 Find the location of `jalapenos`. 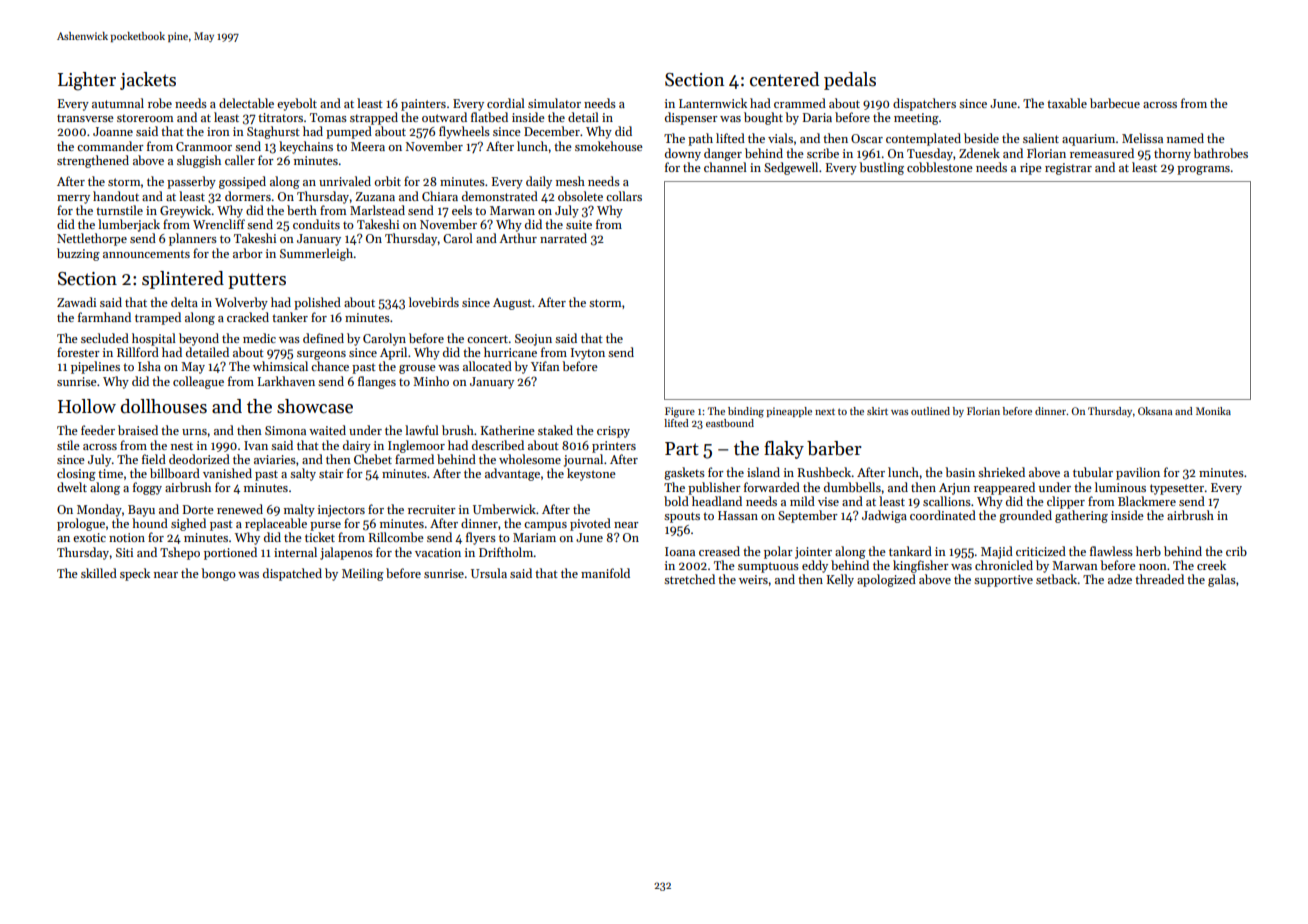

jalapenos is located at coordinates (346, 553).
